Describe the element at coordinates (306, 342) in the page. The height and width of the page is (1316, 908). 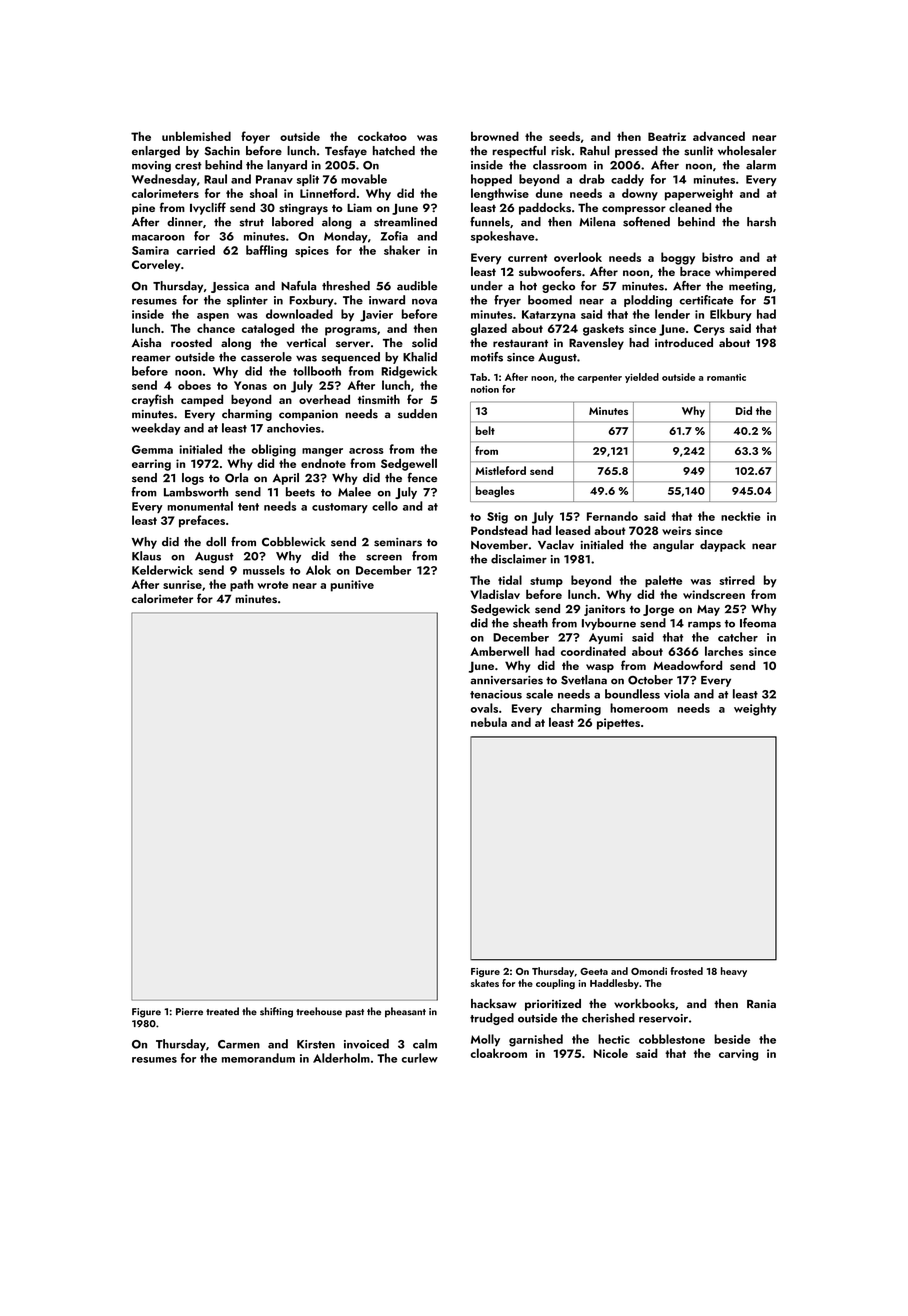
I see `vertical` at that location.
